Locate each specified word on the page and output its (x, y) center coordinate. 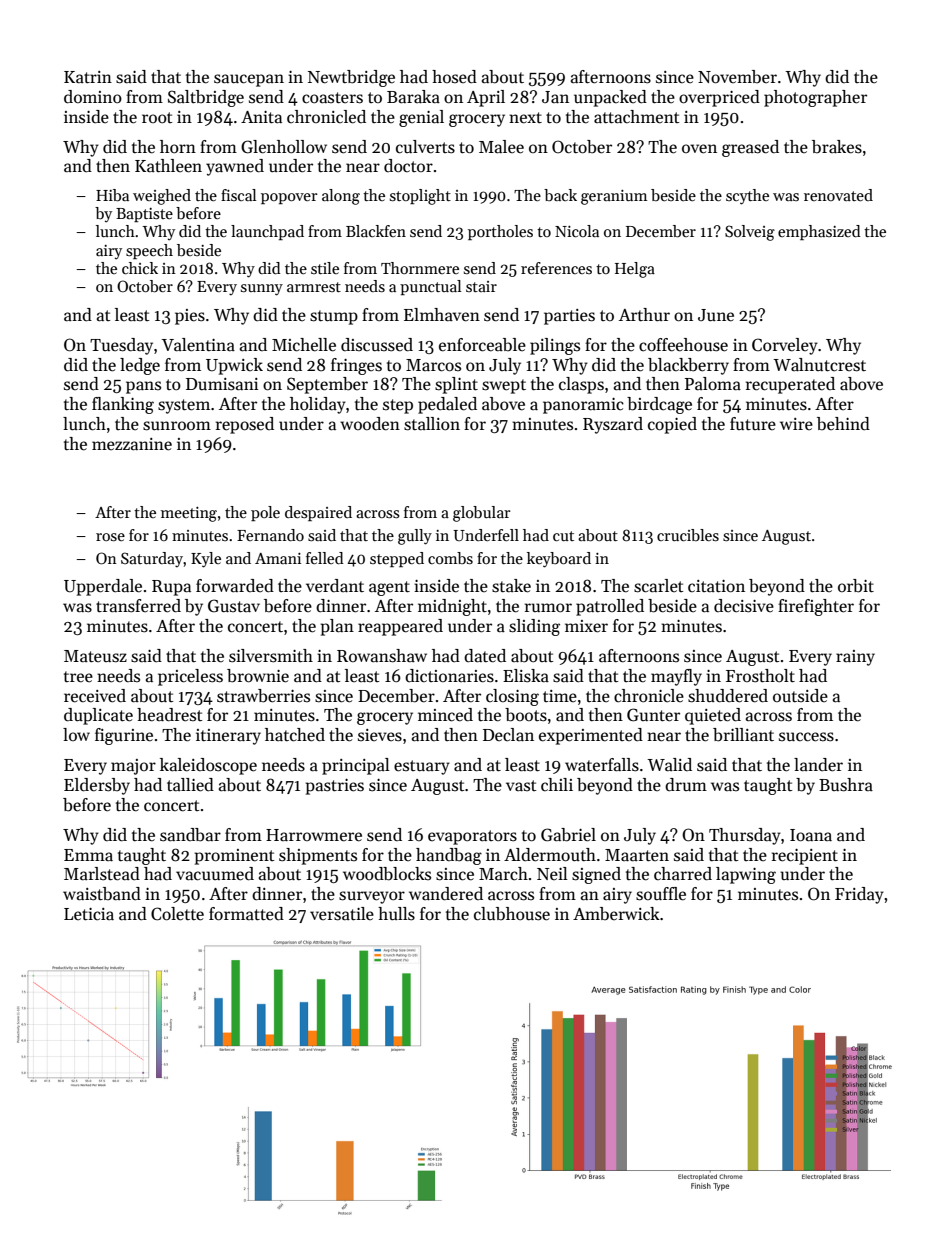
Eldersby (97, 786)
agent (389, 588)
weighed (162, 197)
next (525, 118)
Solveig (750, 233)
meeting (189, 514)
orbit (856, 586)
